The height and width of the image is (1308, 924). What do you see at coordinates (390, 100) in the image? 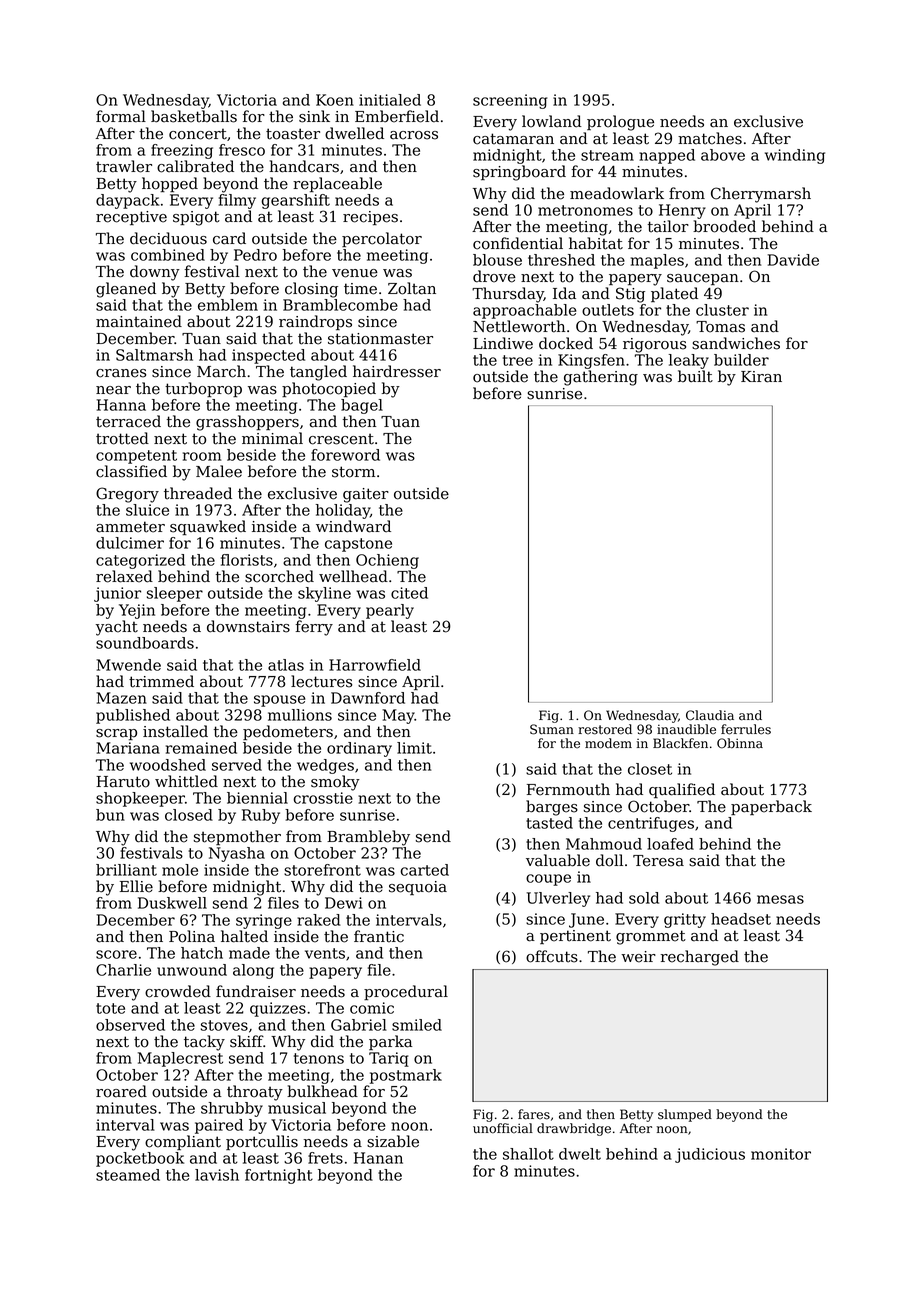
I see `initialed` at bounding box center [390, 100].
